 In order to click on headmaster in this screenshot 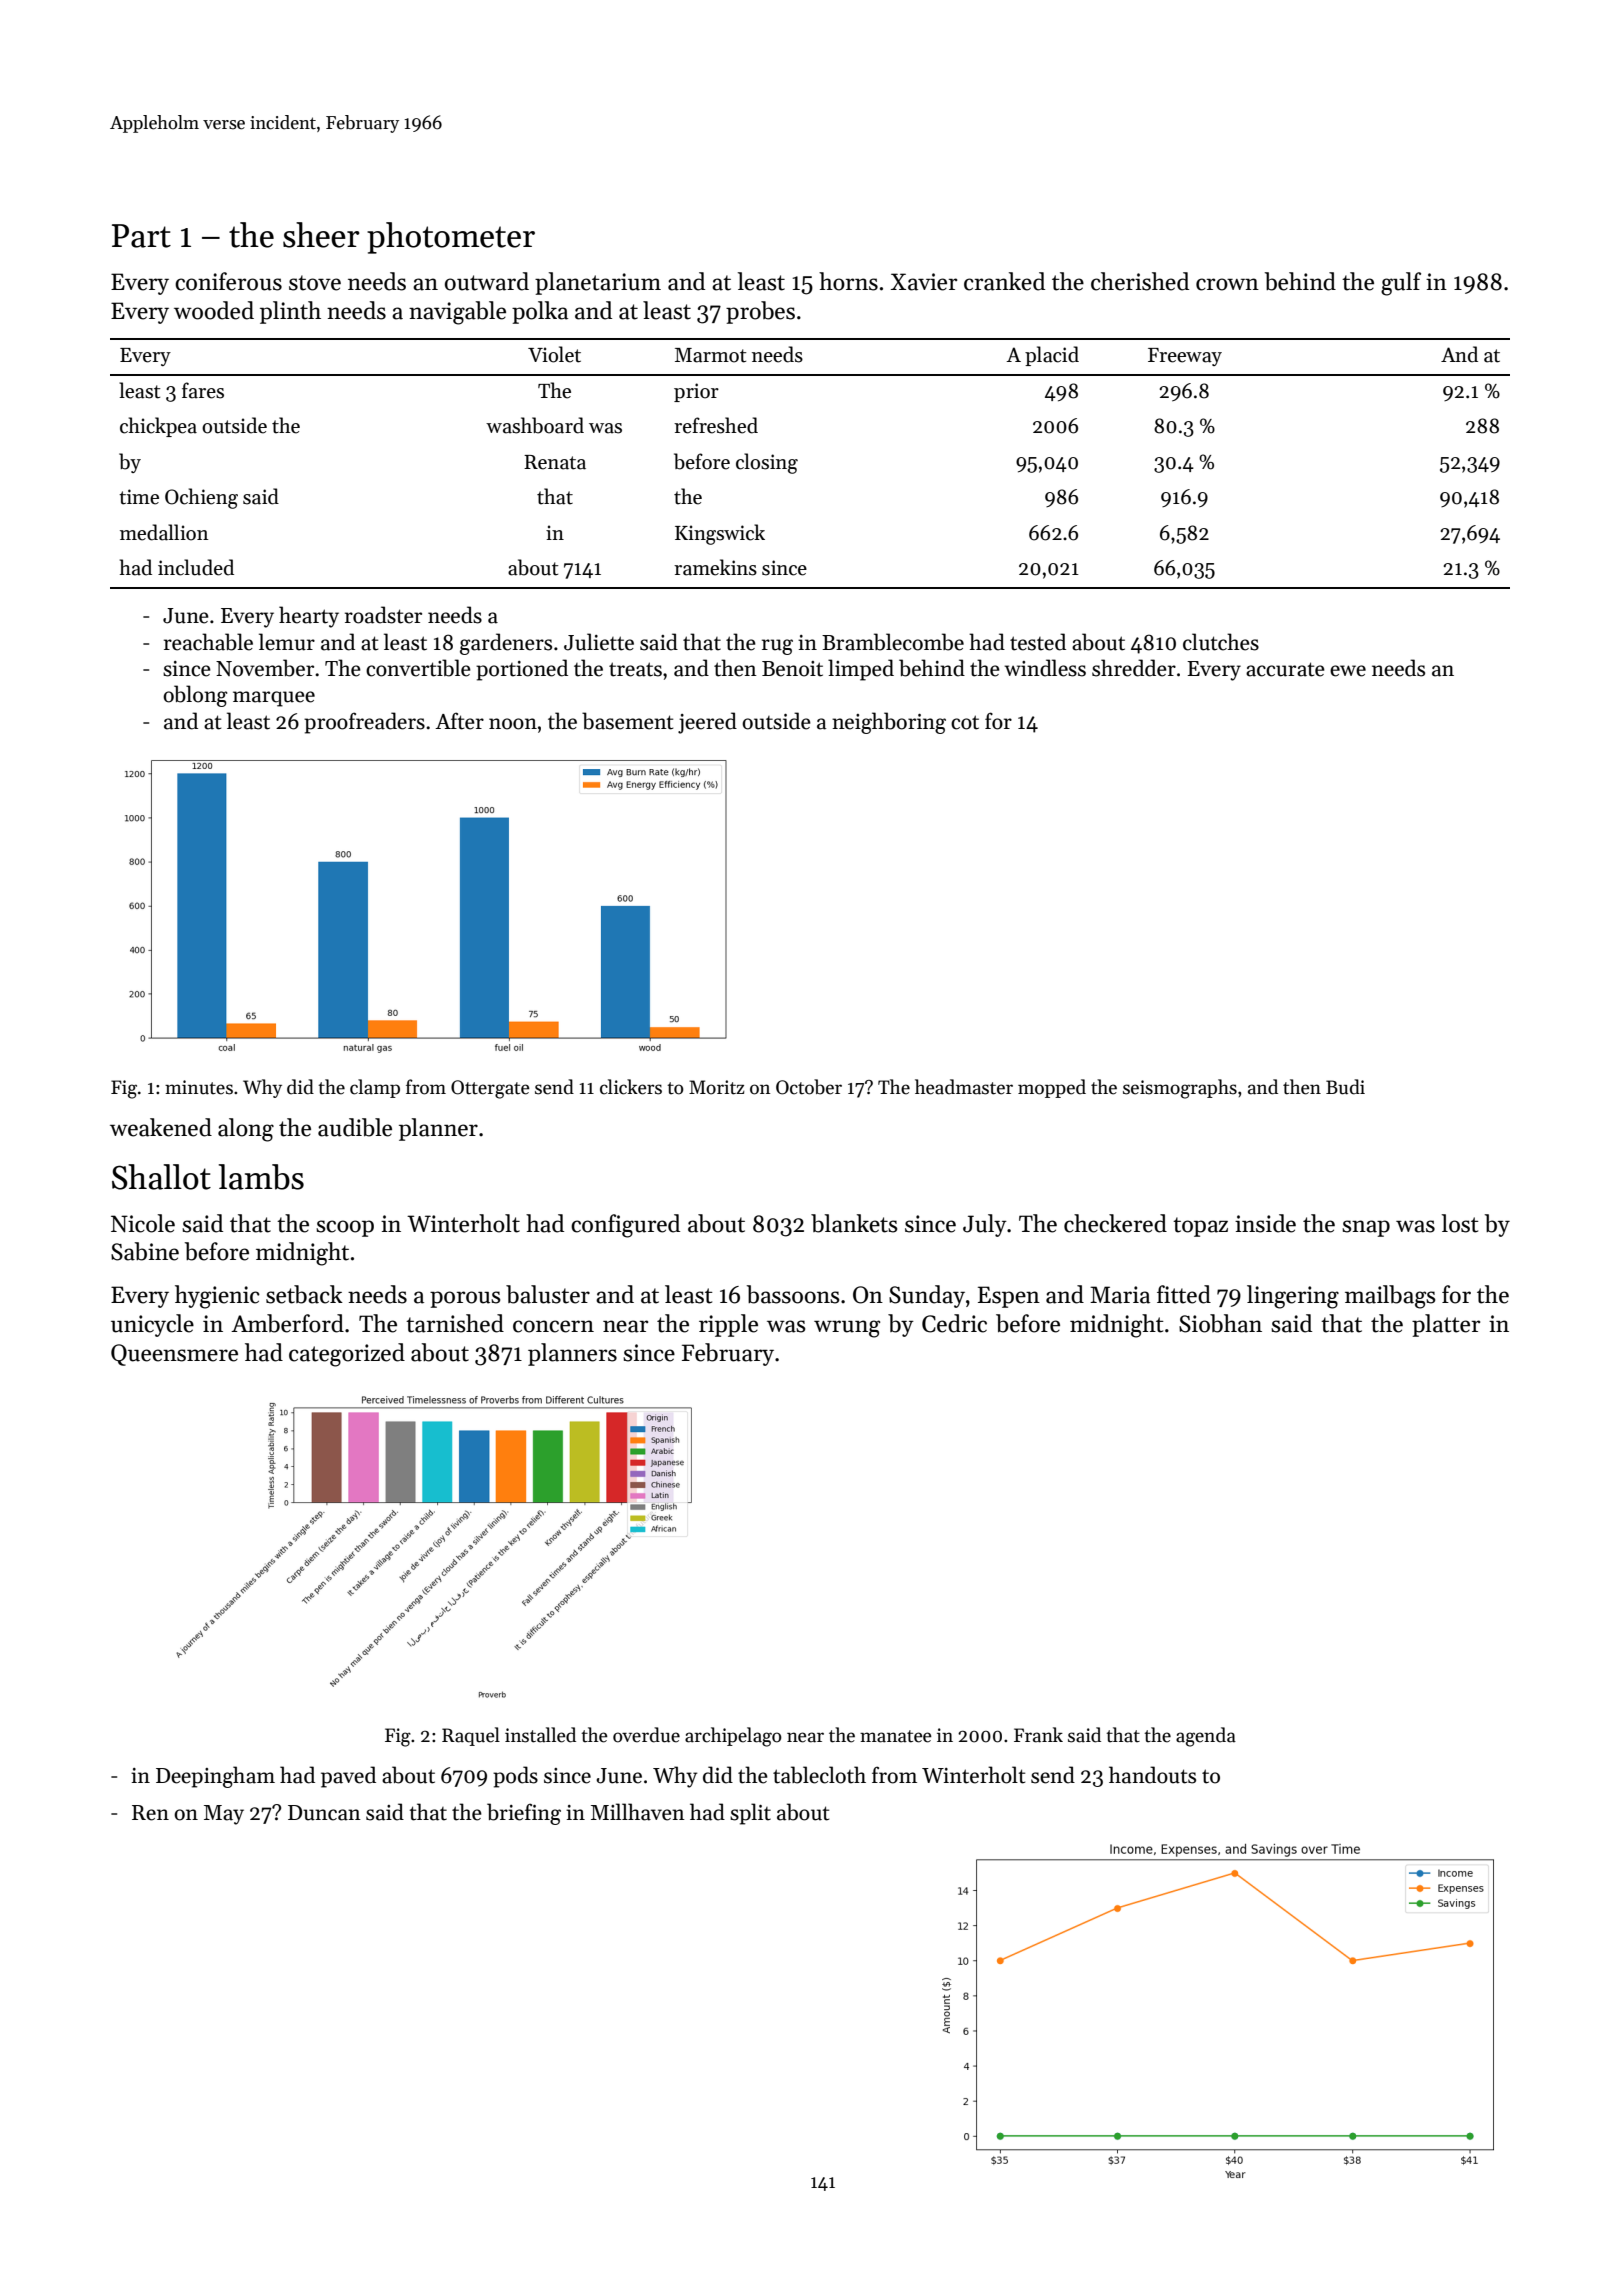, I will do `click(964, 1087)`.
